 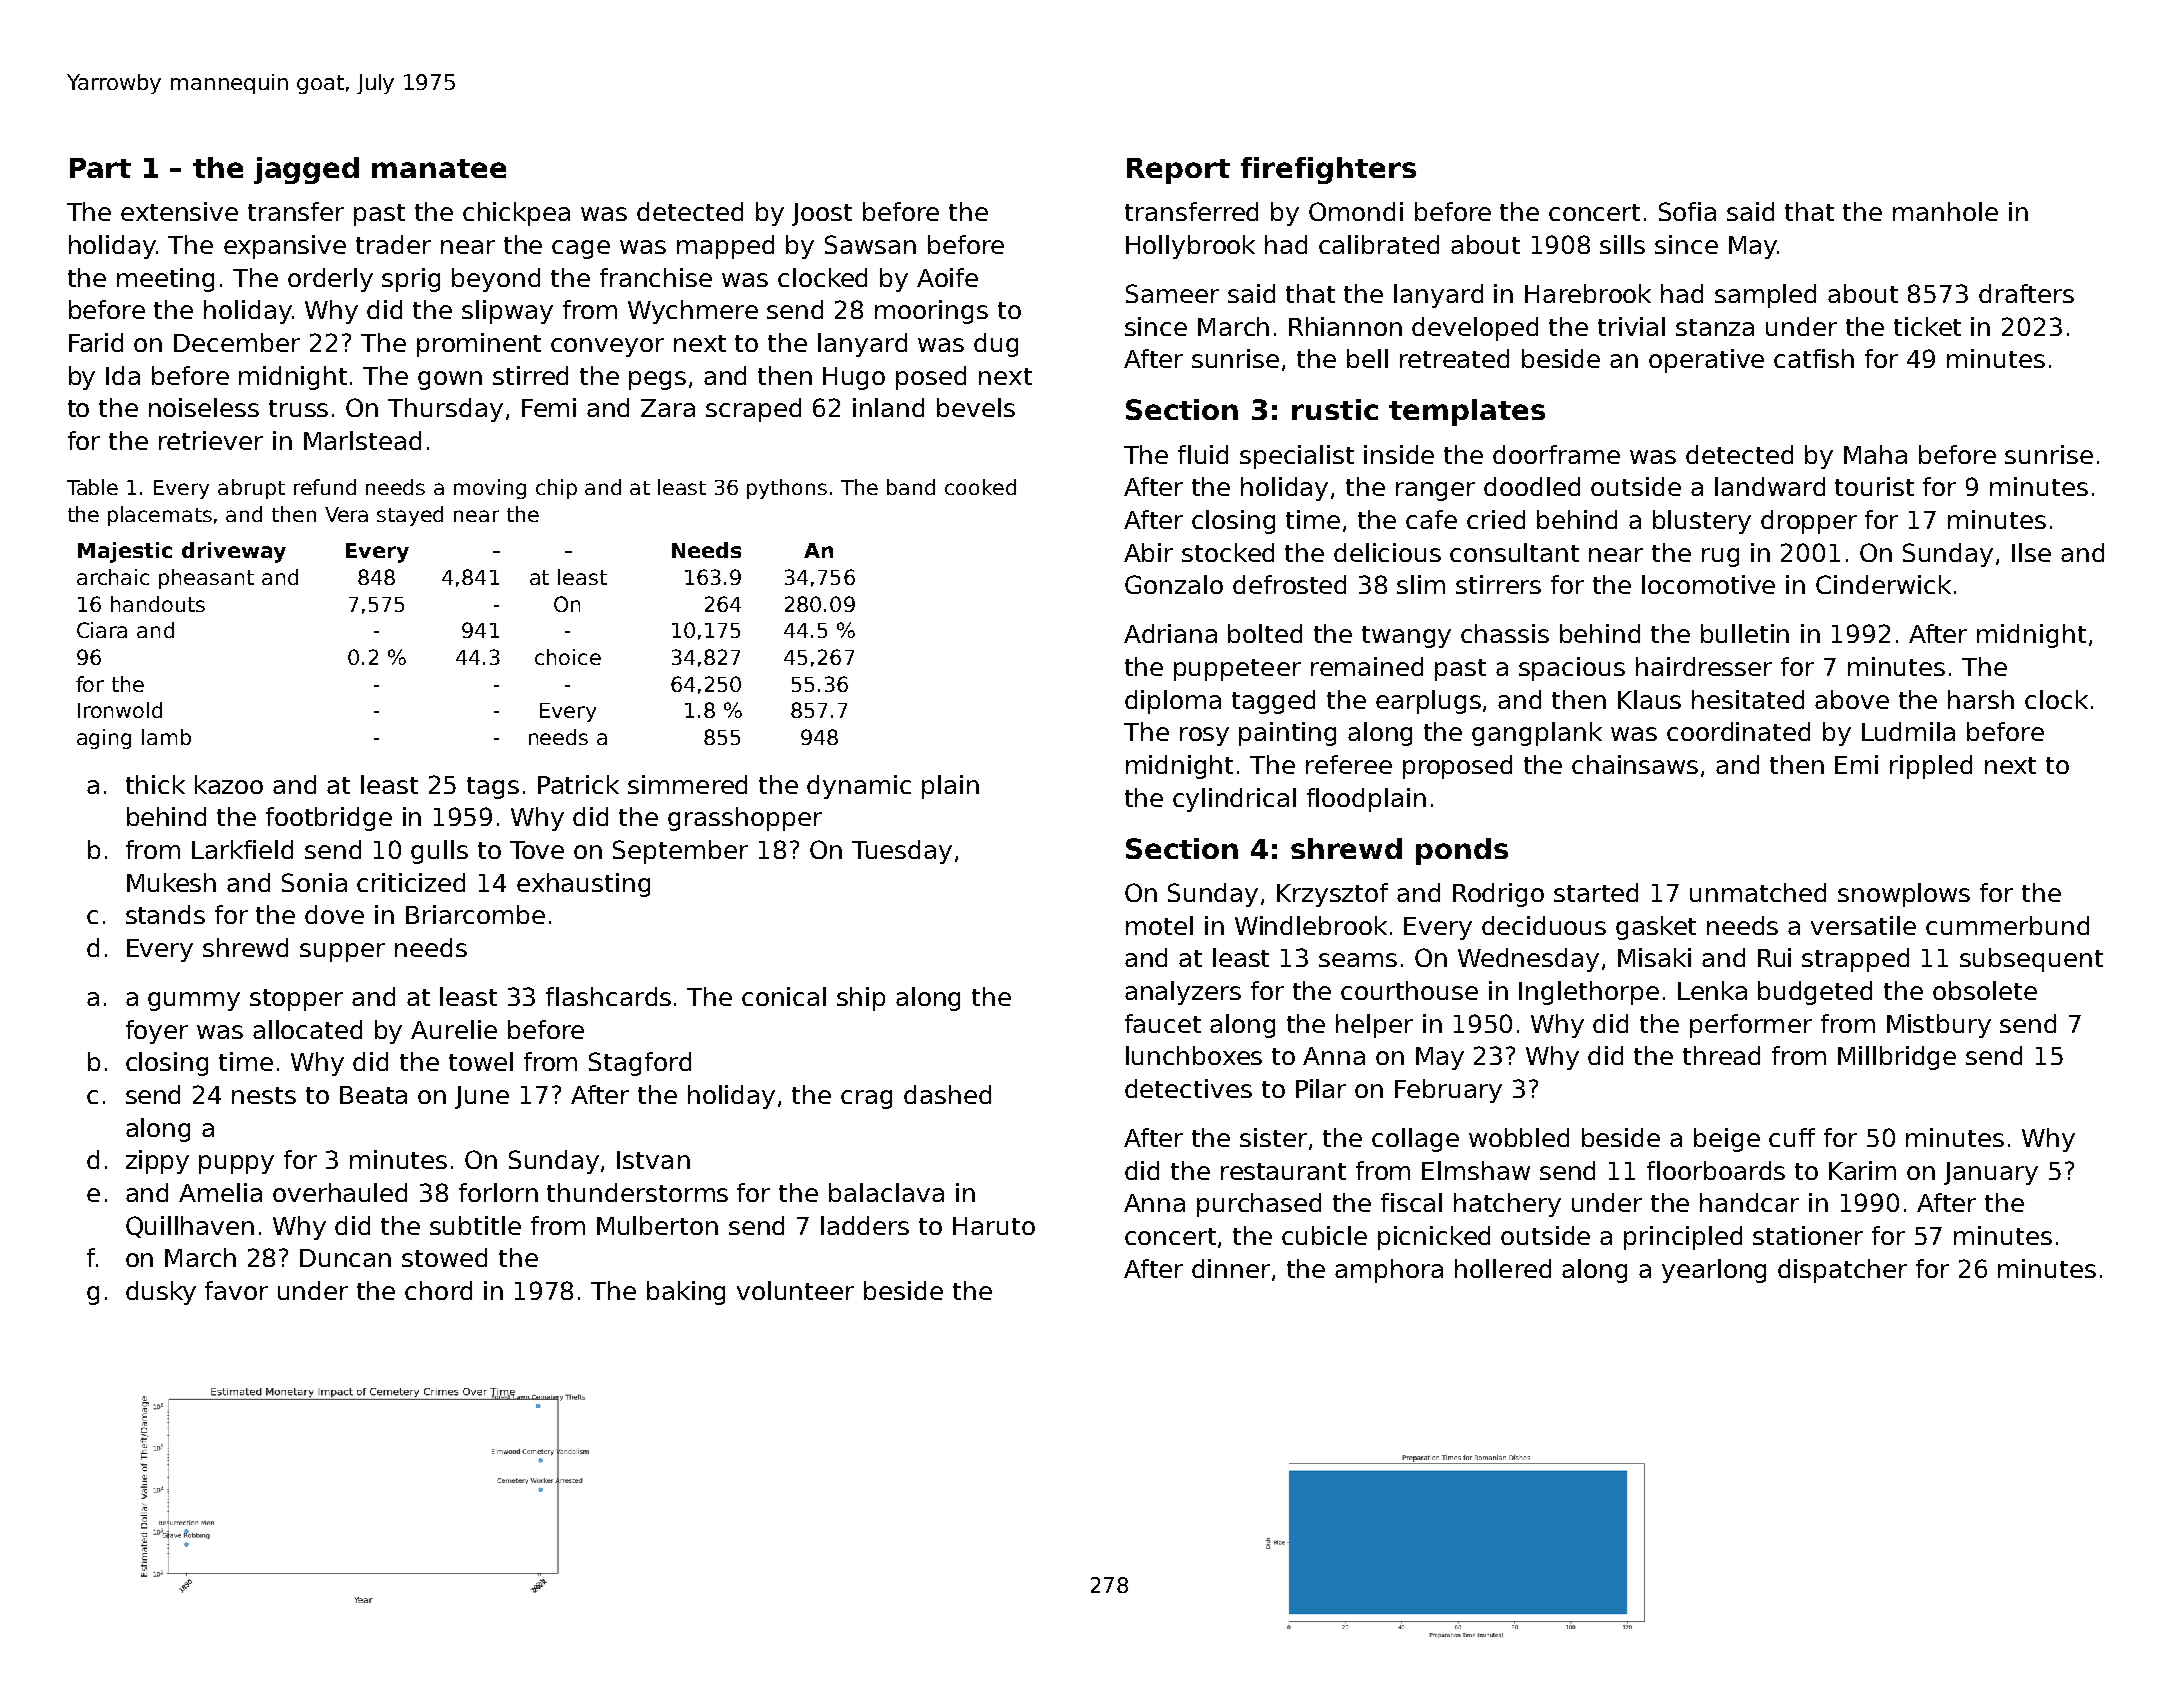 I want to click on referee, so click(x=1349, y=764).
